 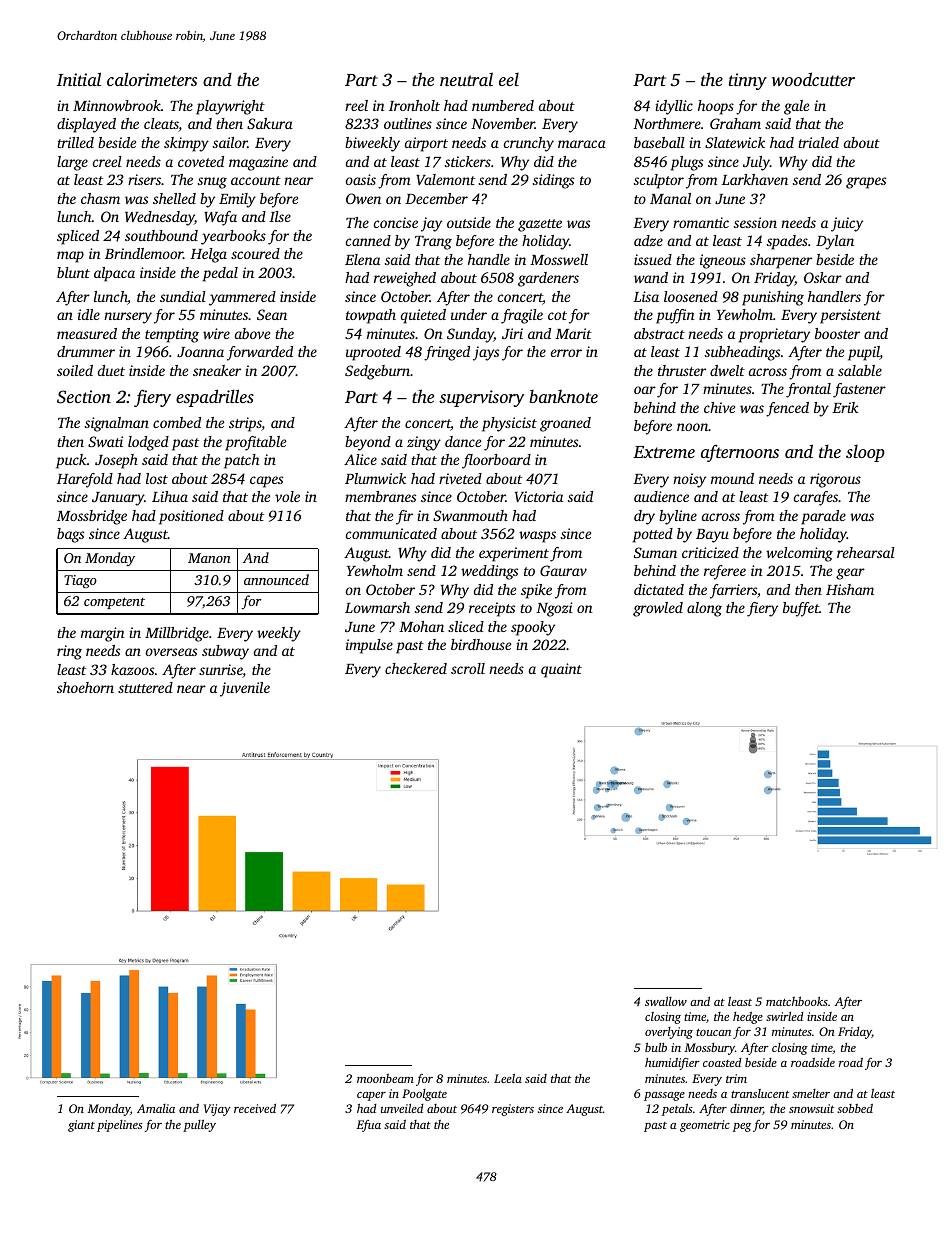 What do you see at coordinates (245, 689) in the page?
I see `juvenile` at bounding box center [245, 689].
